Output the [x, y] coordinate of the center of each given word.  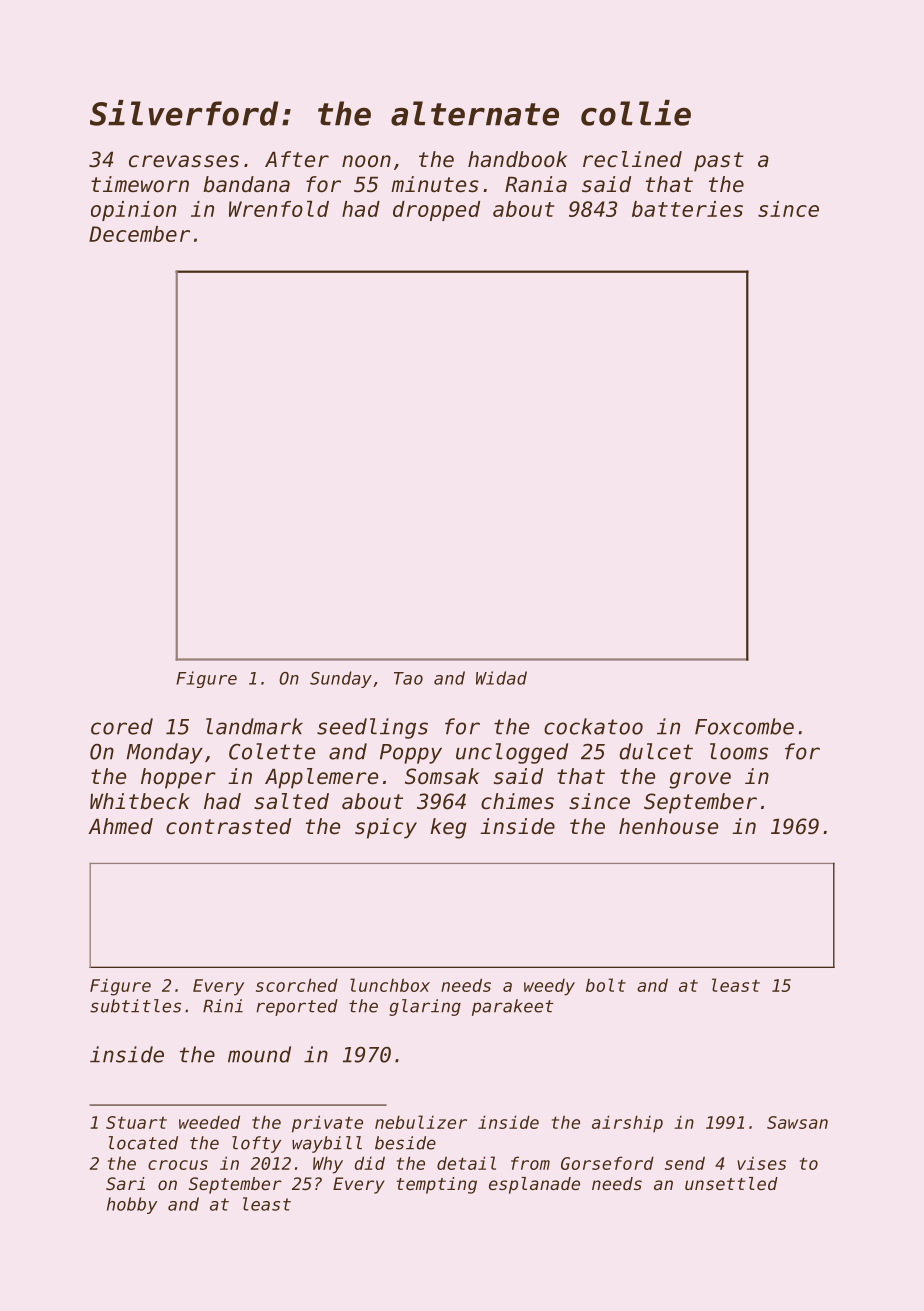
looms [739, 751]
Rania [536, 184]
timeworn [140, 184]
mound [259, 1054]
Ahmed [120, 826]
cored [122, 726]
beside [405, 1143]
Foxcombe [744, 726]
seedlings [372, 728]
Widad [501, 678]
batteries [687, 209]
